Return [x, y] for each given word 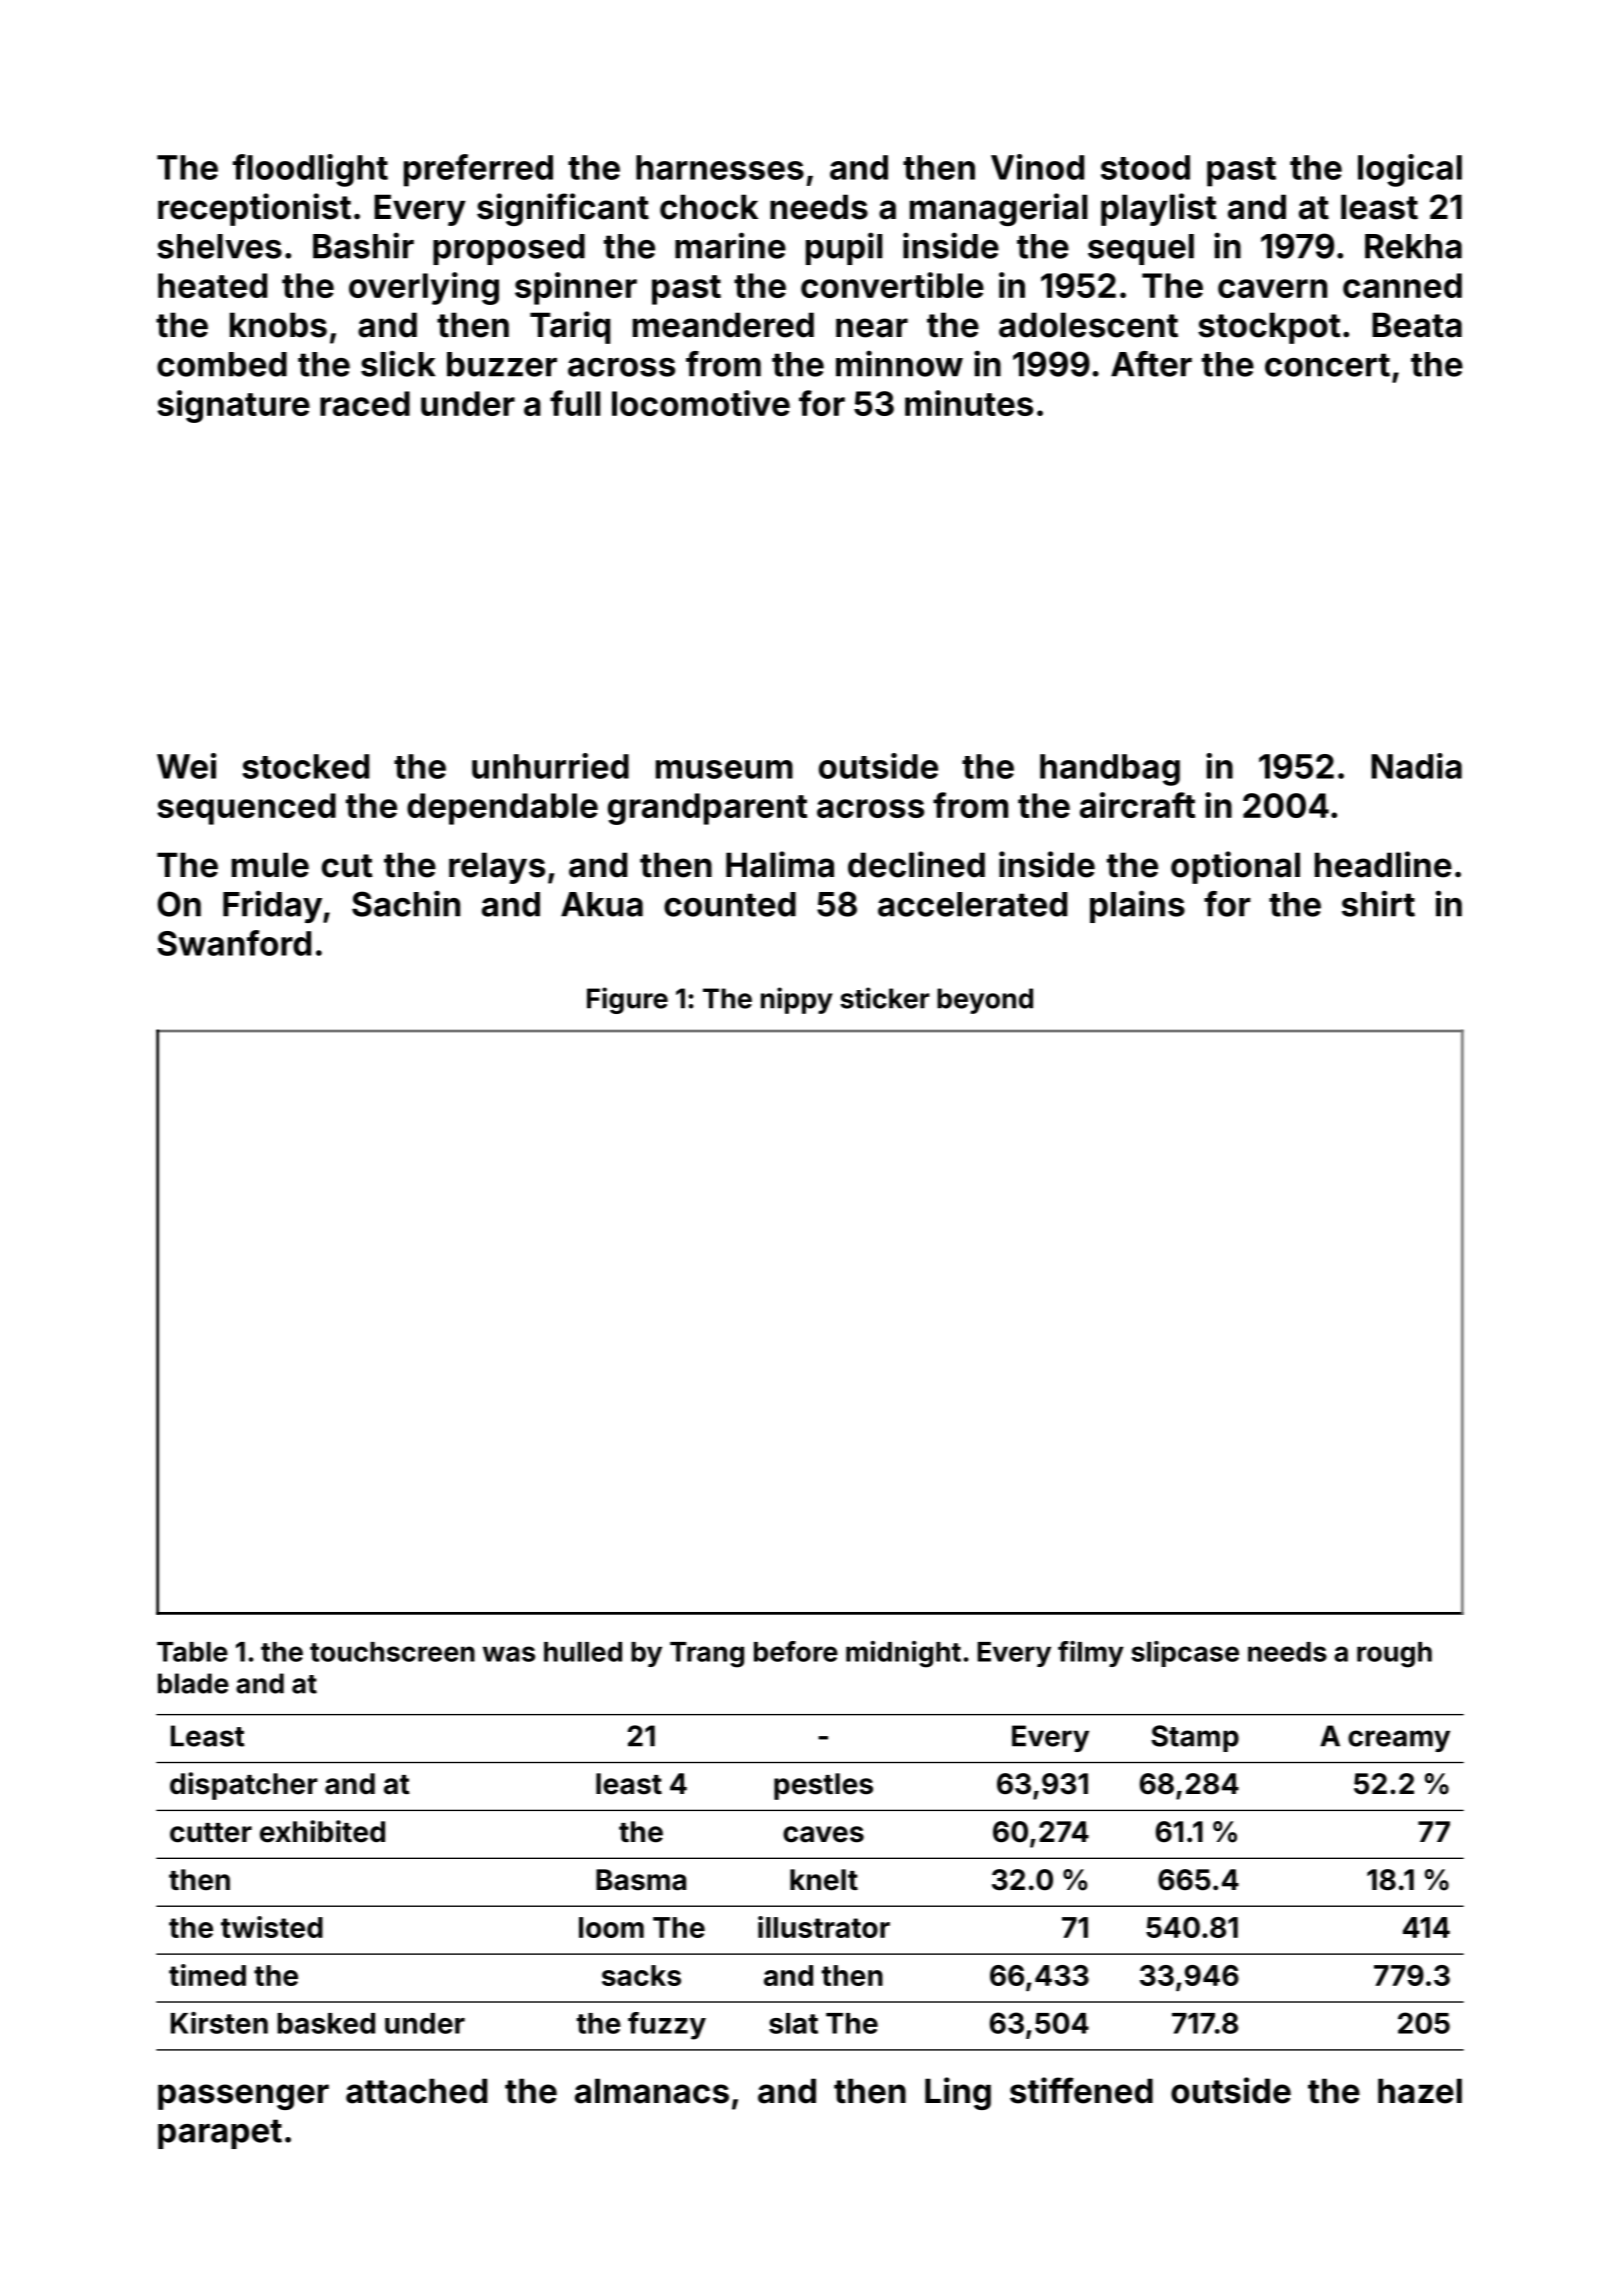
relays [497, 868]
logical [1410, 170]
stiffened [1081, 2090]
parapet [220, 2134]
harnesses [720, 167]
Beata [1417, 325]
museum [724, 769]
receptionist [254, 209]
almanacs [652, 2091]
